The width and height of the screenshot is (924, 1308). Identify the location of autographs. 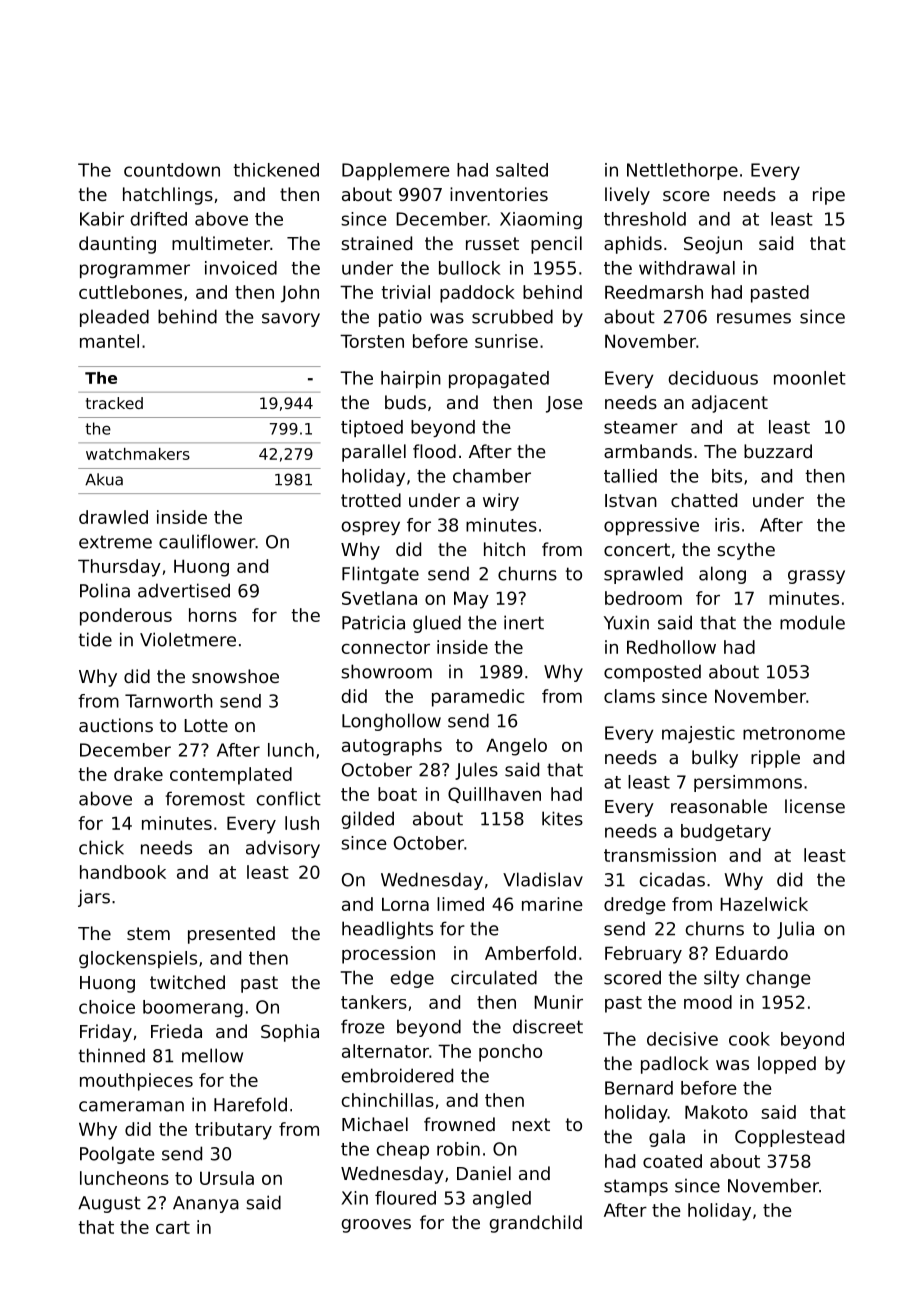
(392, 747).
